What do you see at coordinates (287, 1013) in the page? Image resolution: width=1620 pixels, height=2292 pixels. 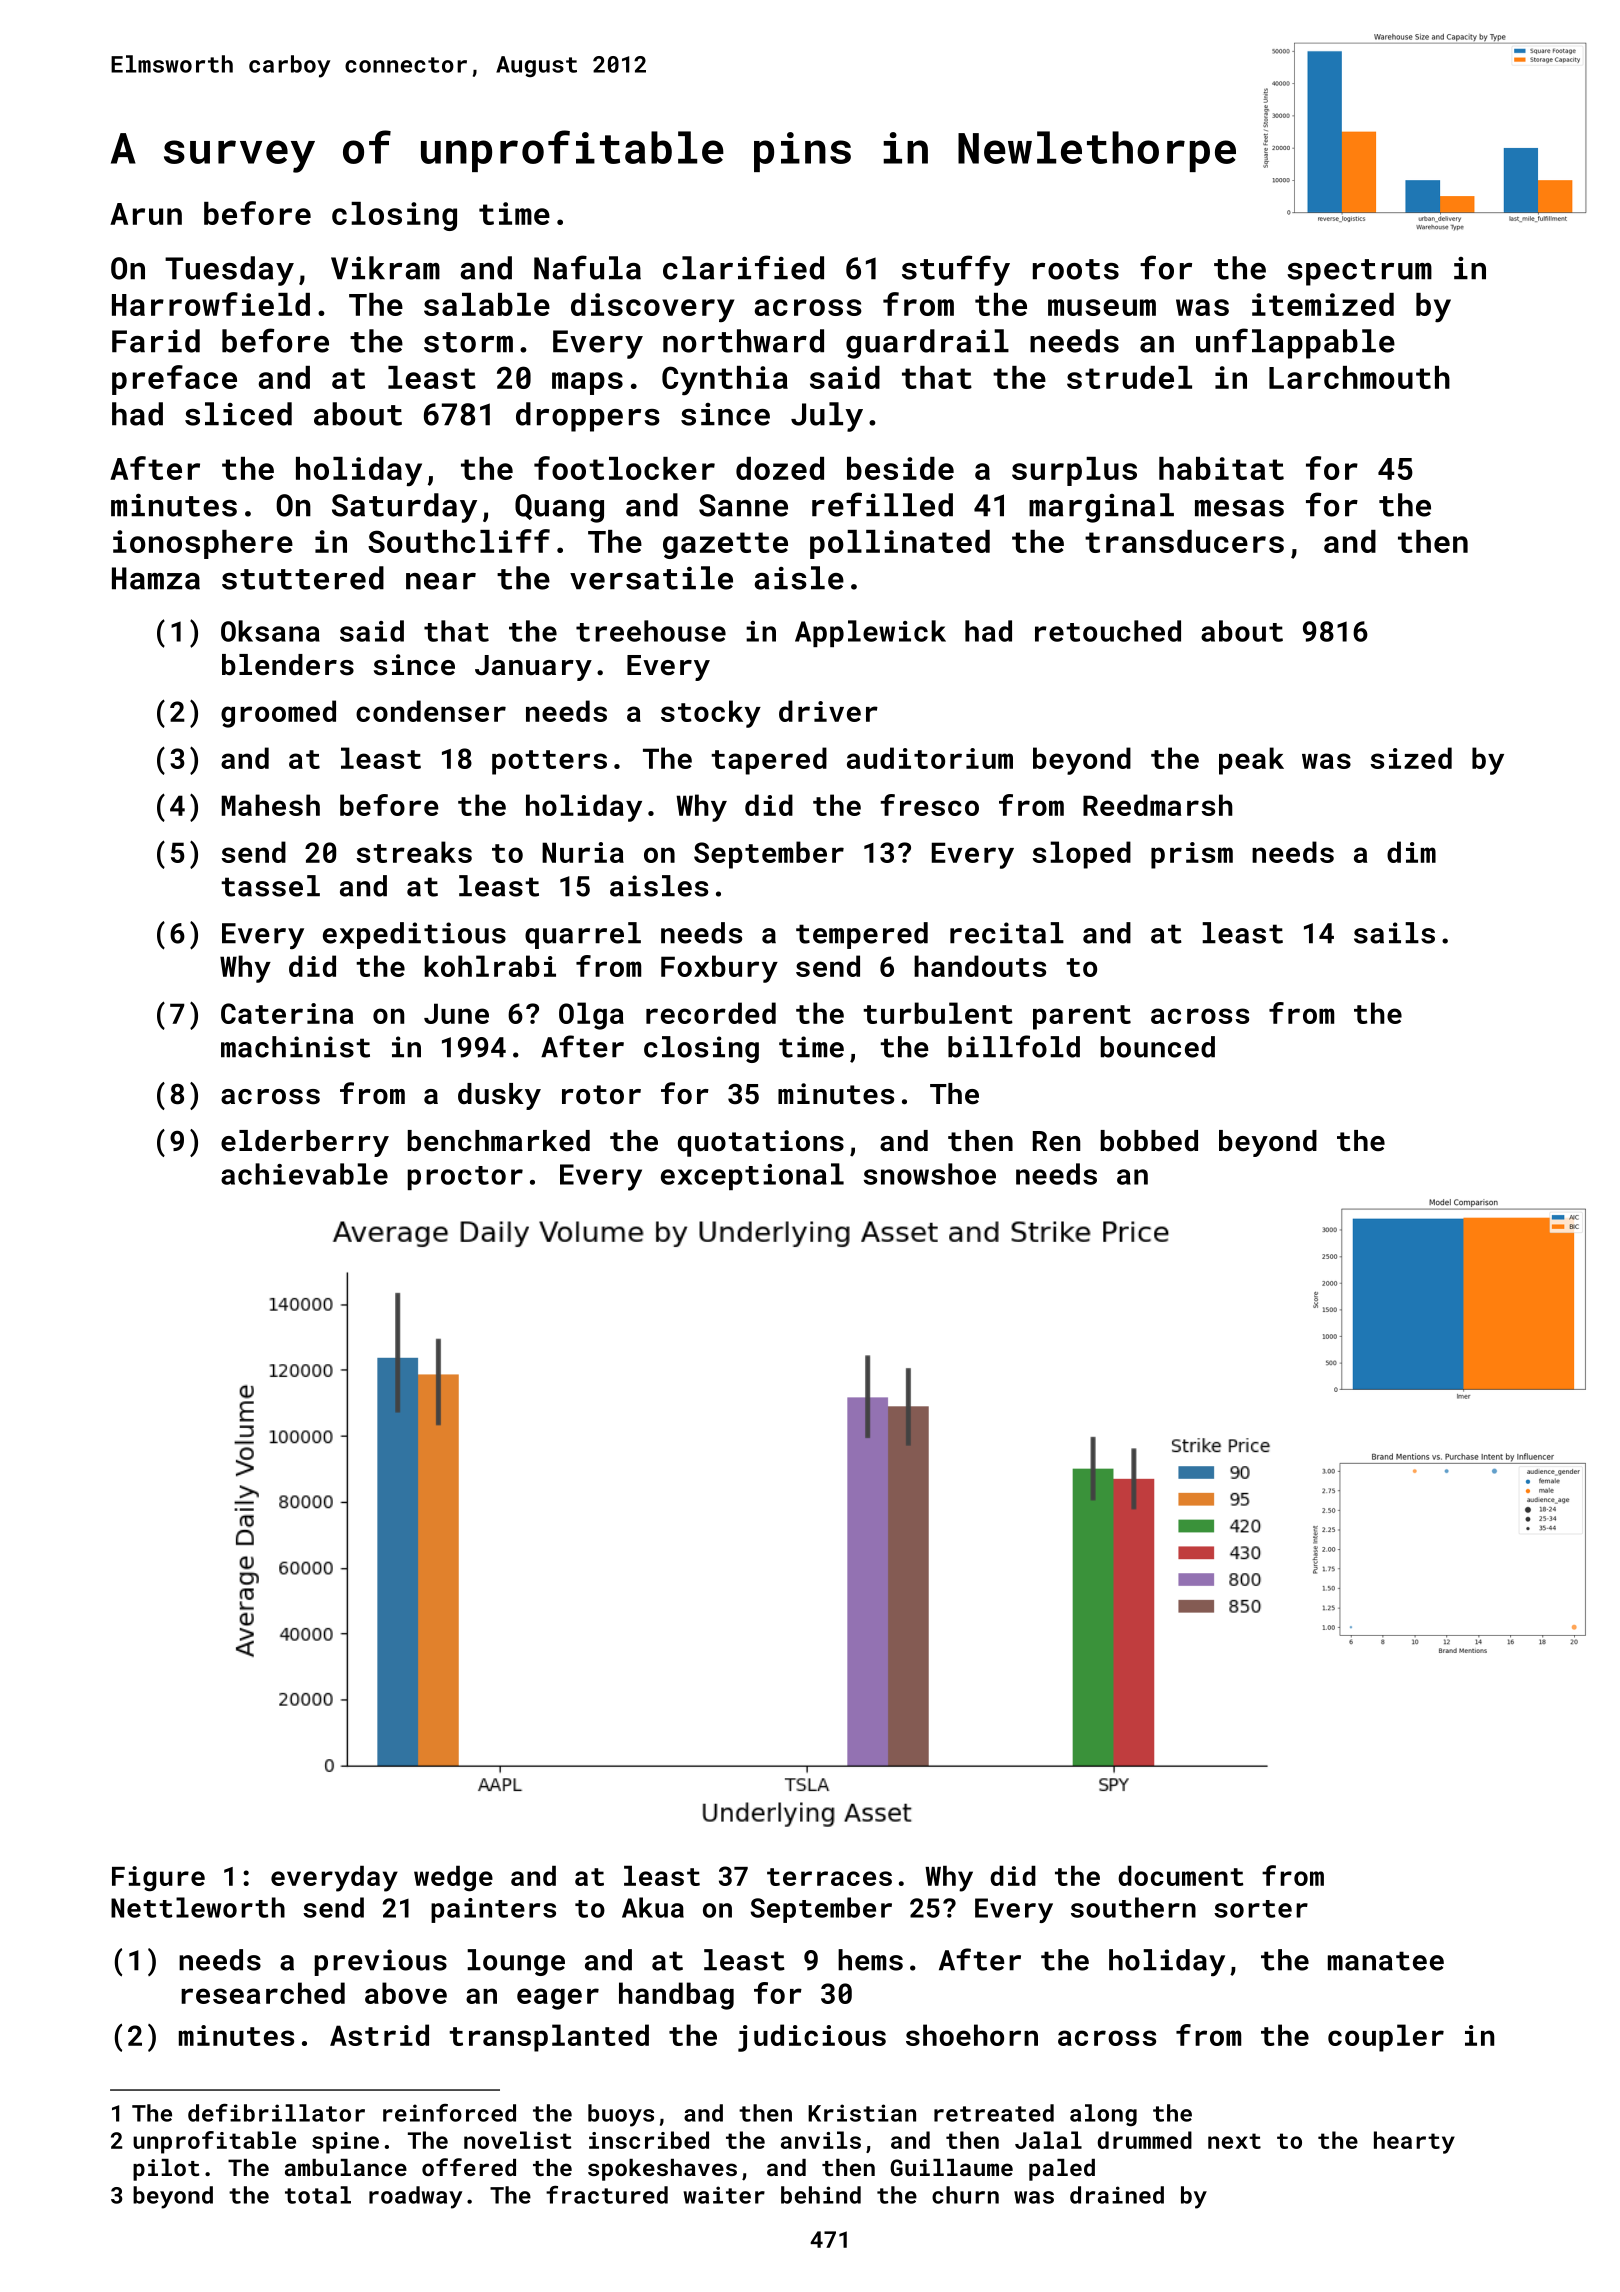 I see `Caterina` at bounding box center [287, 1013].
